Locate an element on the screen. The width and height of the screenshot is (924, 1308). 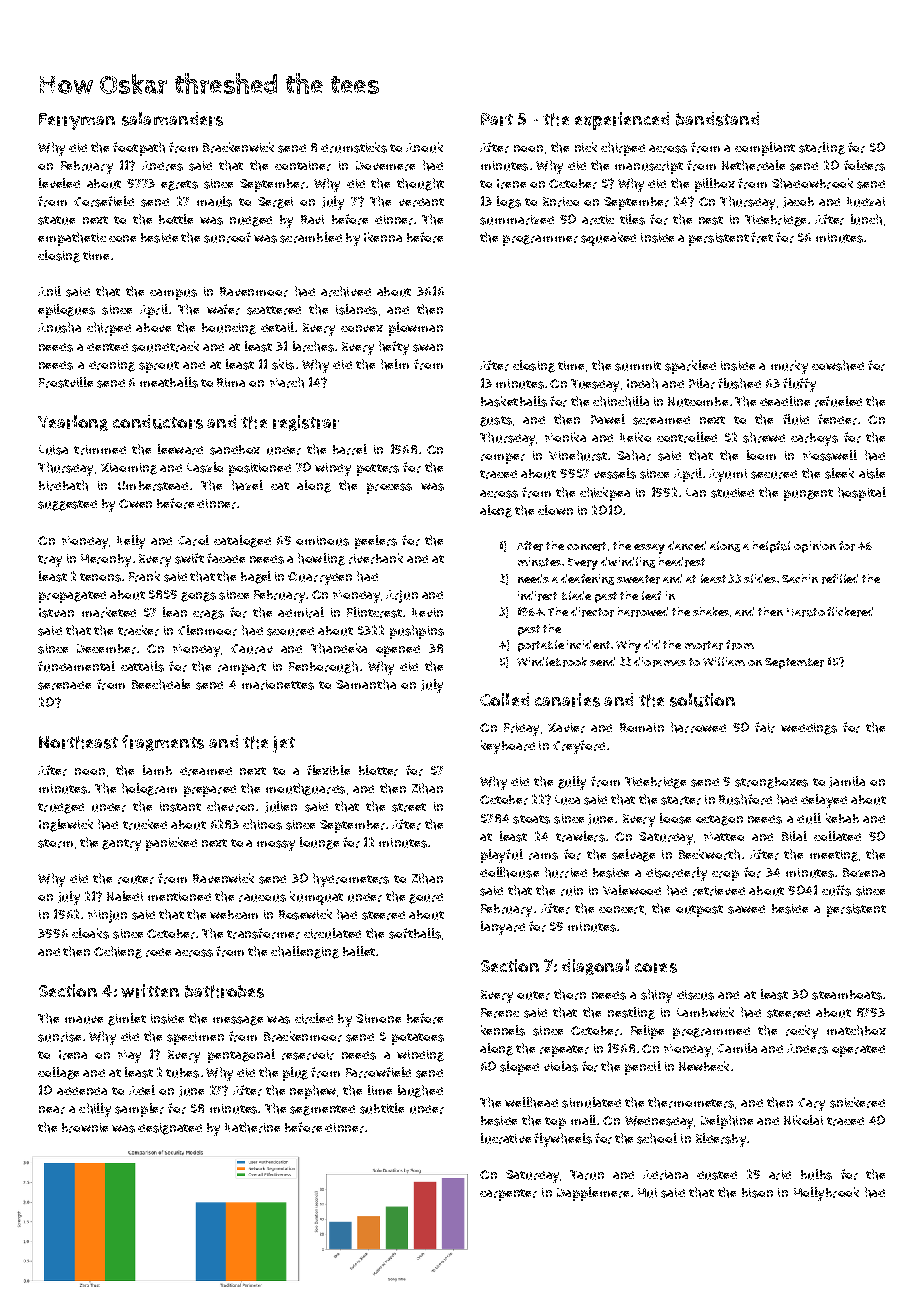
drumsticks is located at coordinates (354, 147).
